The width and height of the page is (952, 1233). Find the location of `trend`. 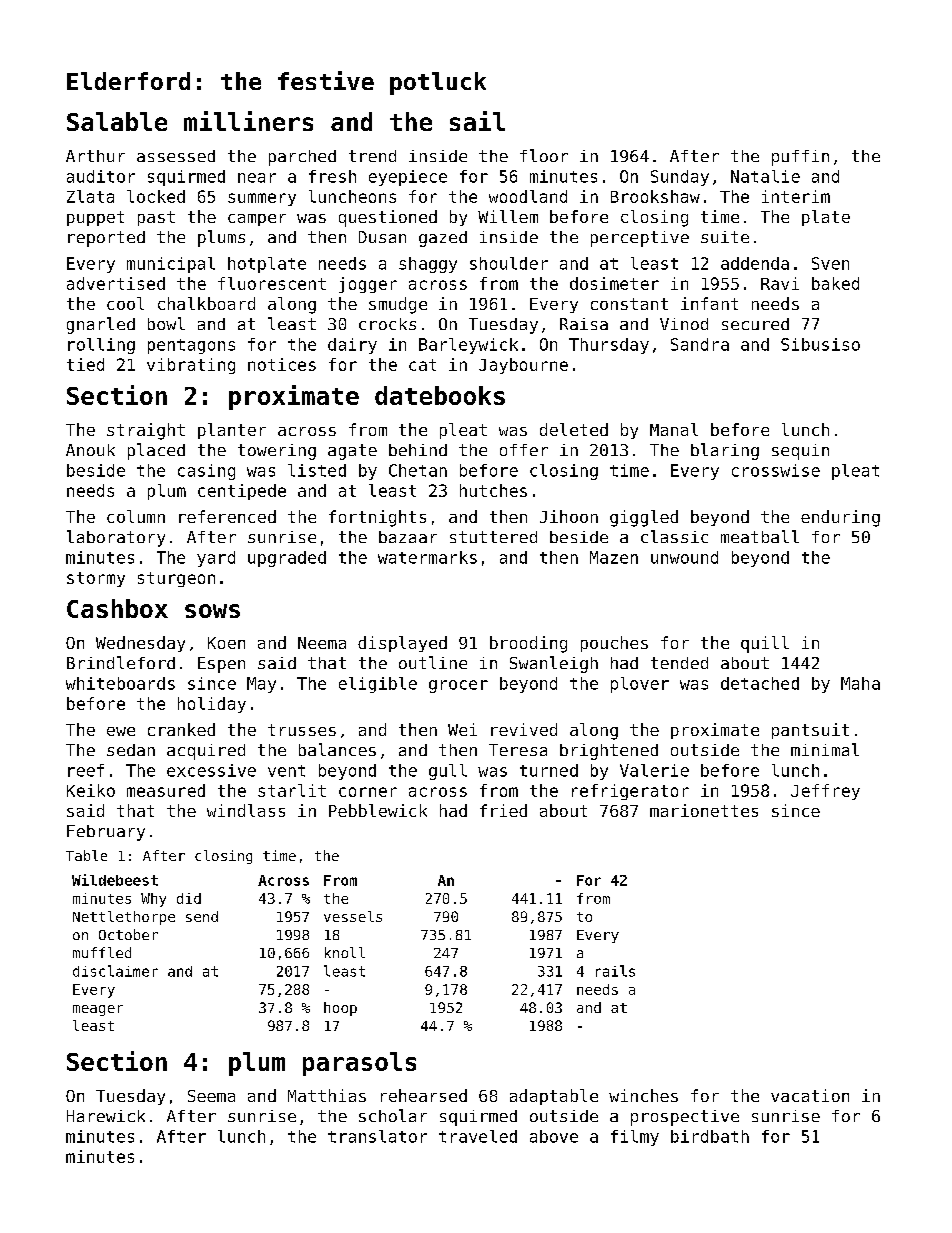

trend is located at coordinates (372, 156).
